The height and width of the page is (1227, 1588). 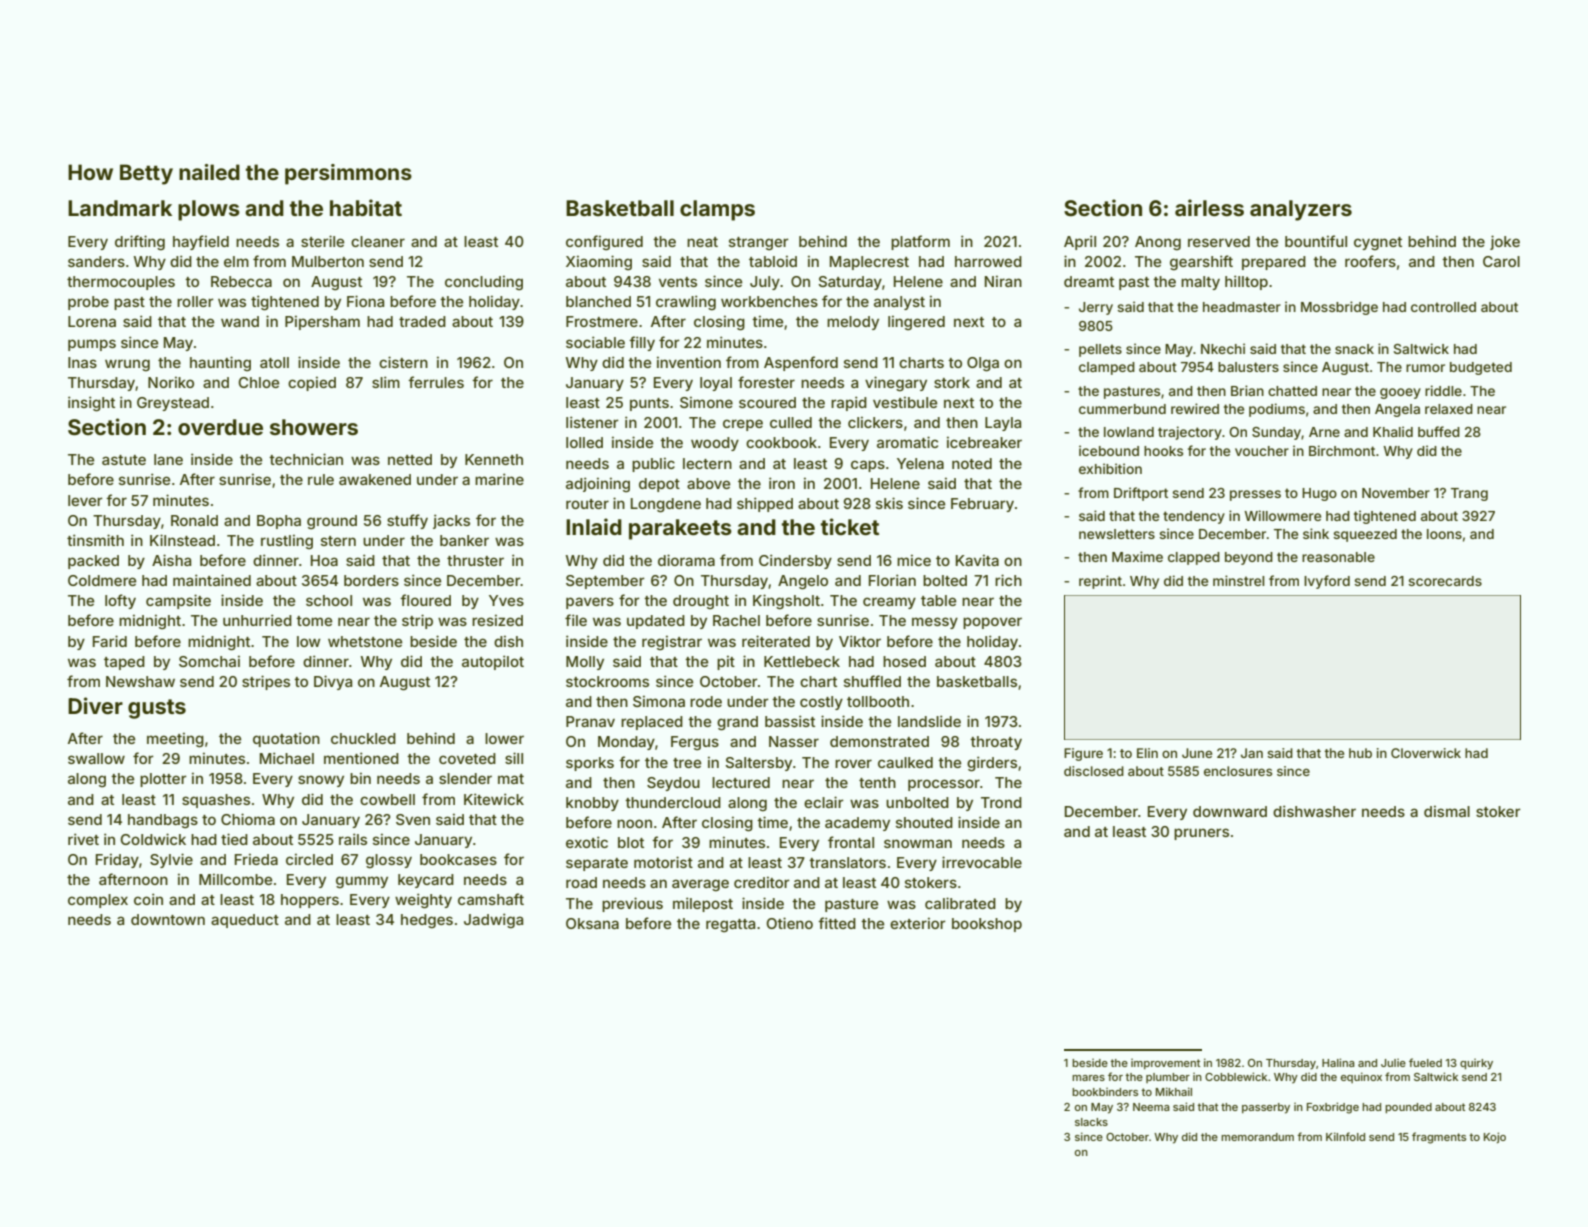 What do you see at coordinates (1425, 1062) in the page?
I see `fueled` at bounding box center [1425, 1062].
